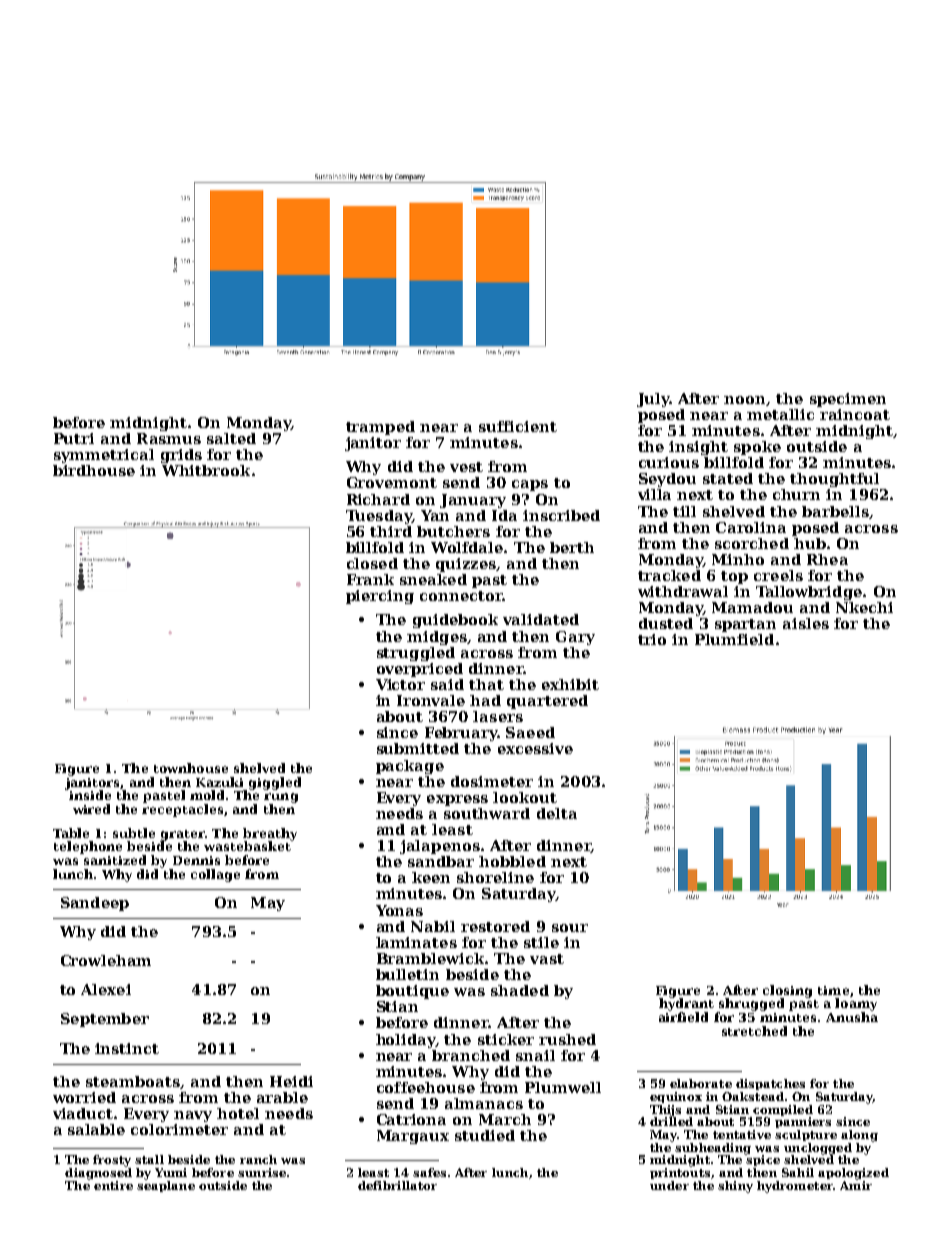 The height and width of the page is (1233, 952). What do you see at coordinates (535, 748) in the page?
I see `excessive` at bounding box center [535, 748].
